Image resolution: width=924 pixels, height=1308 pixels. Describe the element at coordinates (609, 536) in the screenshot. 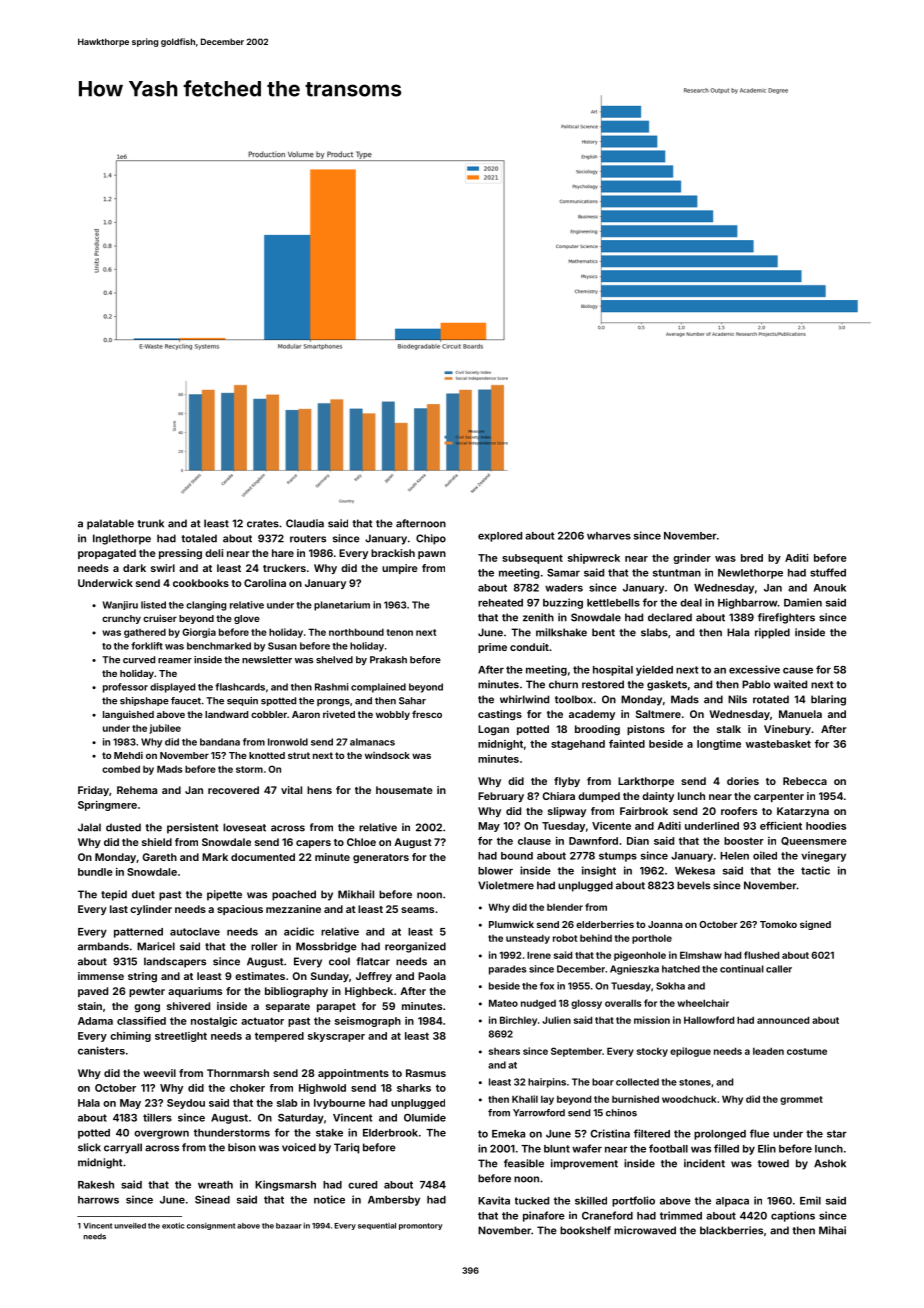

I see `wharves` at that location.
